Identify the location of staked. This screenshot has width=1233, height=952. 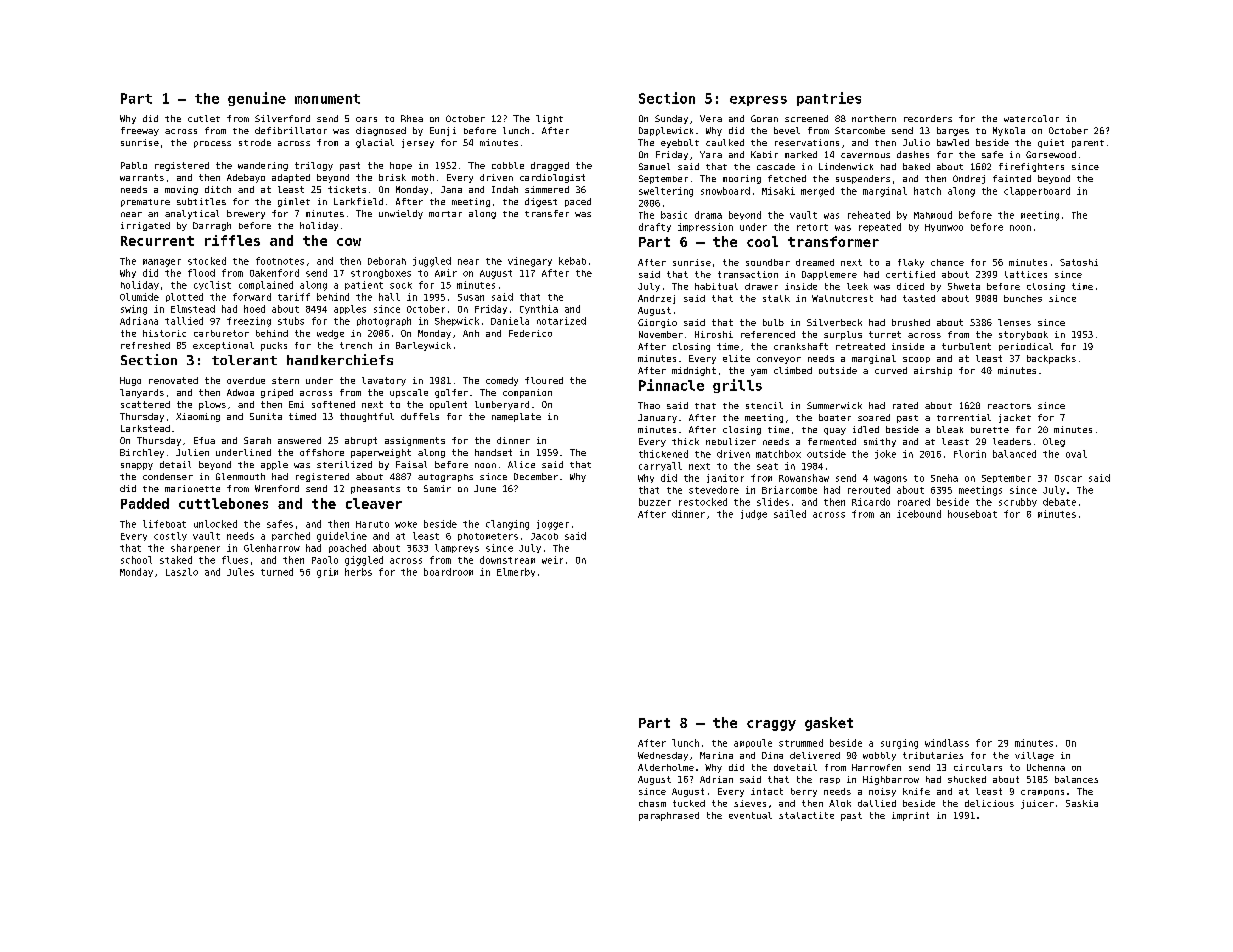
(176, 560).
